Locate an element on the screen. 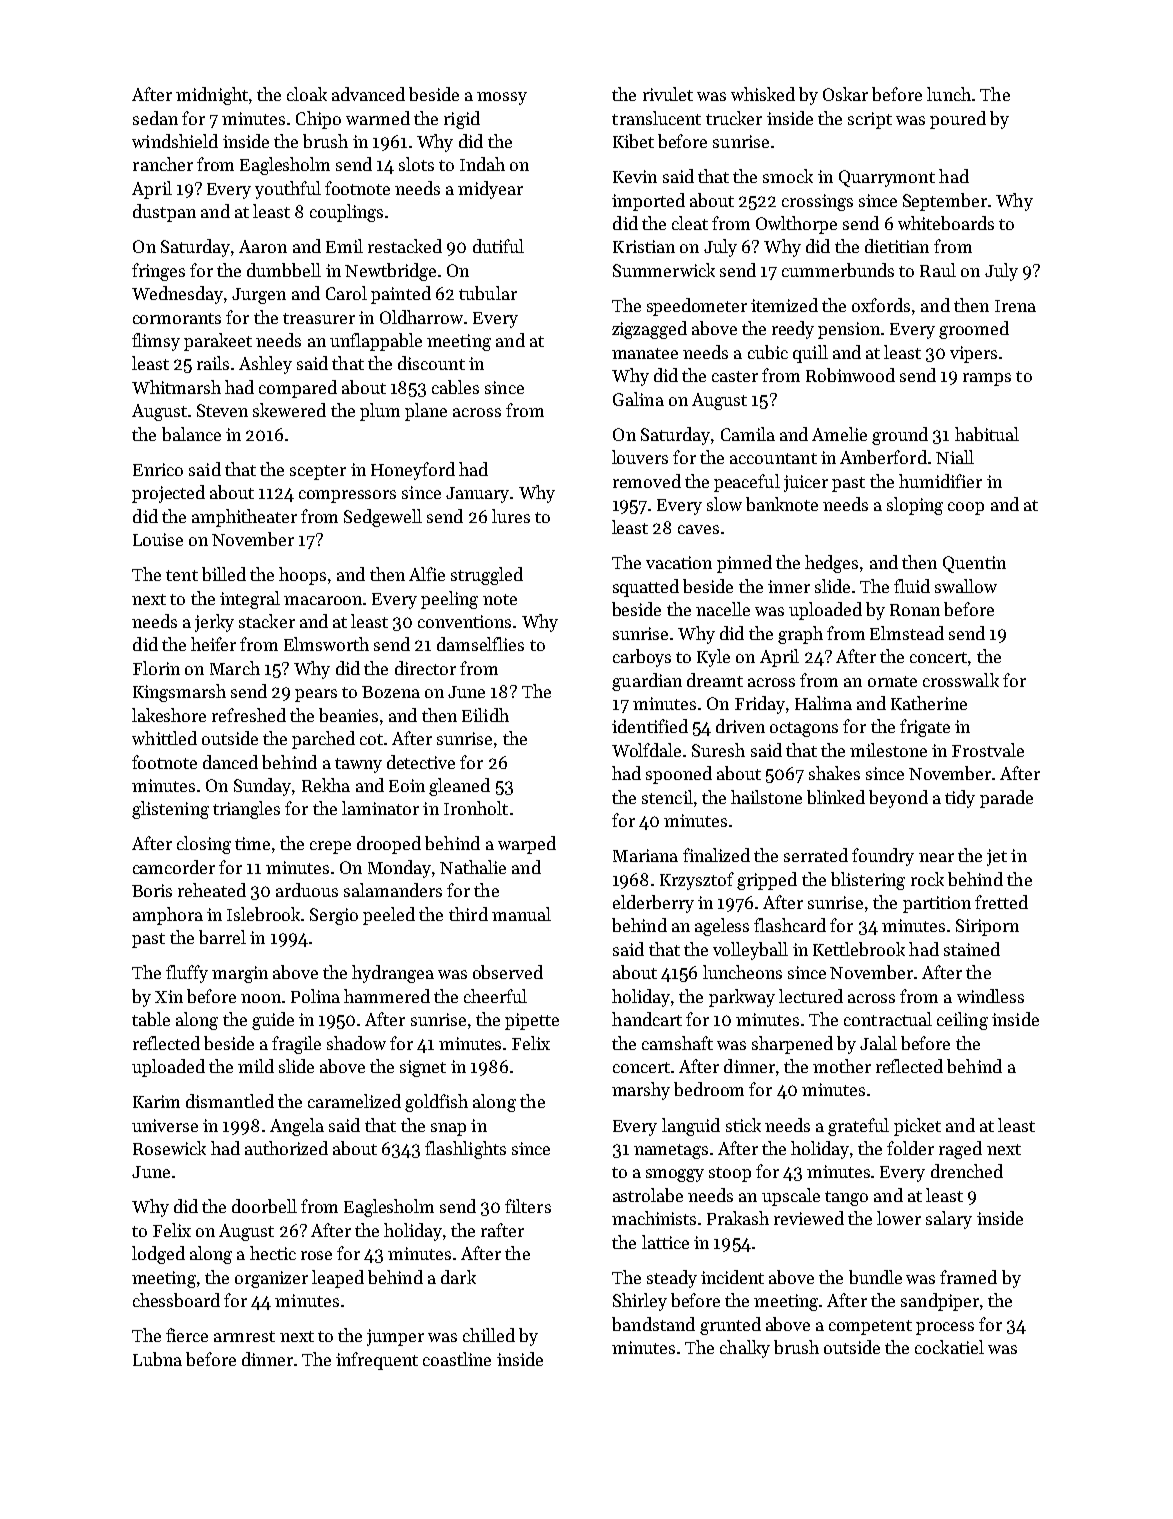 Image resolution: width=1173 pixels, height=1519 pixels. ramps is located at coordinates (987, 379).
